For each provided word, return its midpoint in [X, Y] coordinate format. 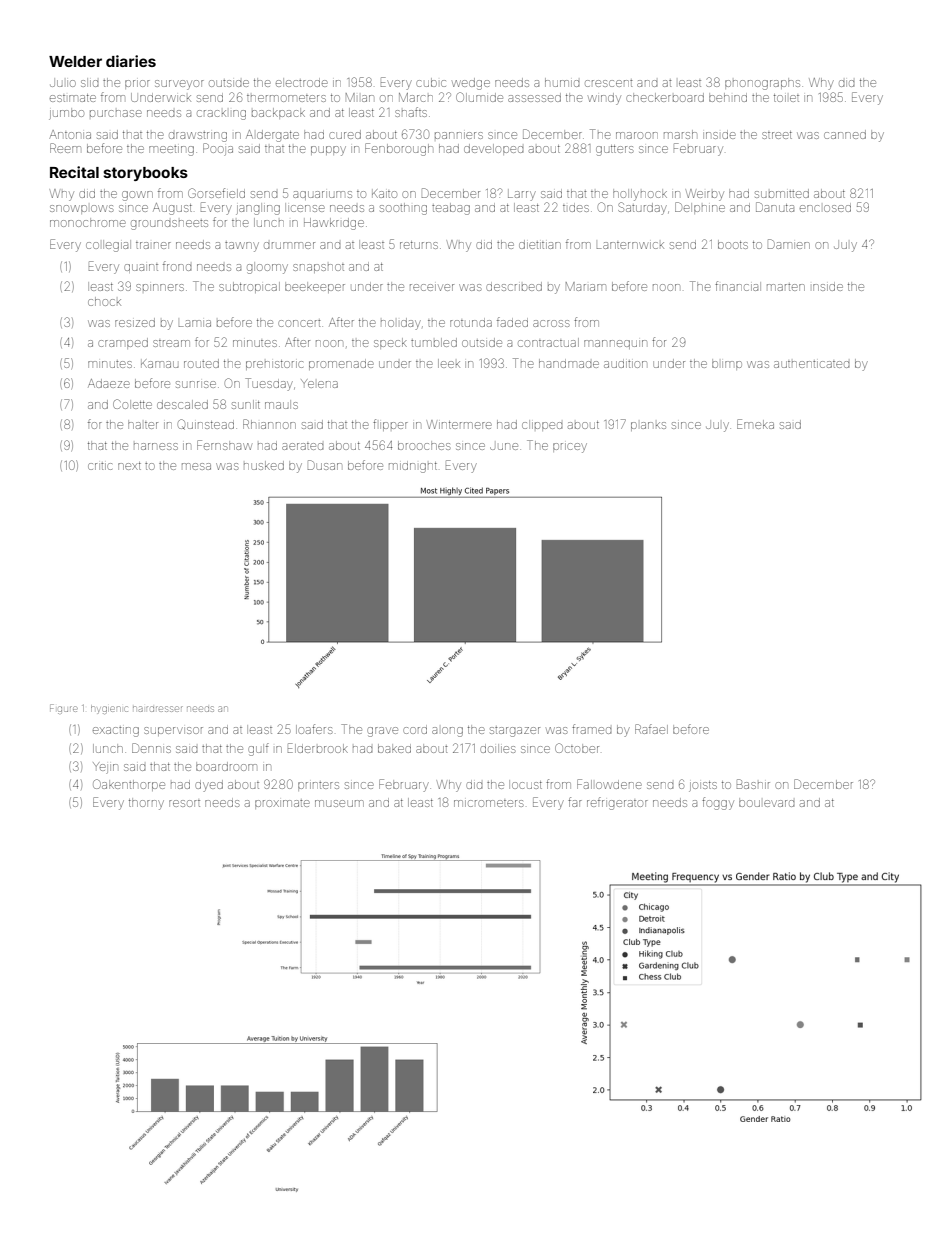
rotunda [471, 322]
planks [648, 426]
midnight [413, 467]
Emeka [755, 424]
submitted [782, 193]
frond [177, 266]
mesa [196, 466]
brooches [424, 445]
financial [738, 286]
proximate [282, 804]
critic [100, 466]
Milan [360, 97]
